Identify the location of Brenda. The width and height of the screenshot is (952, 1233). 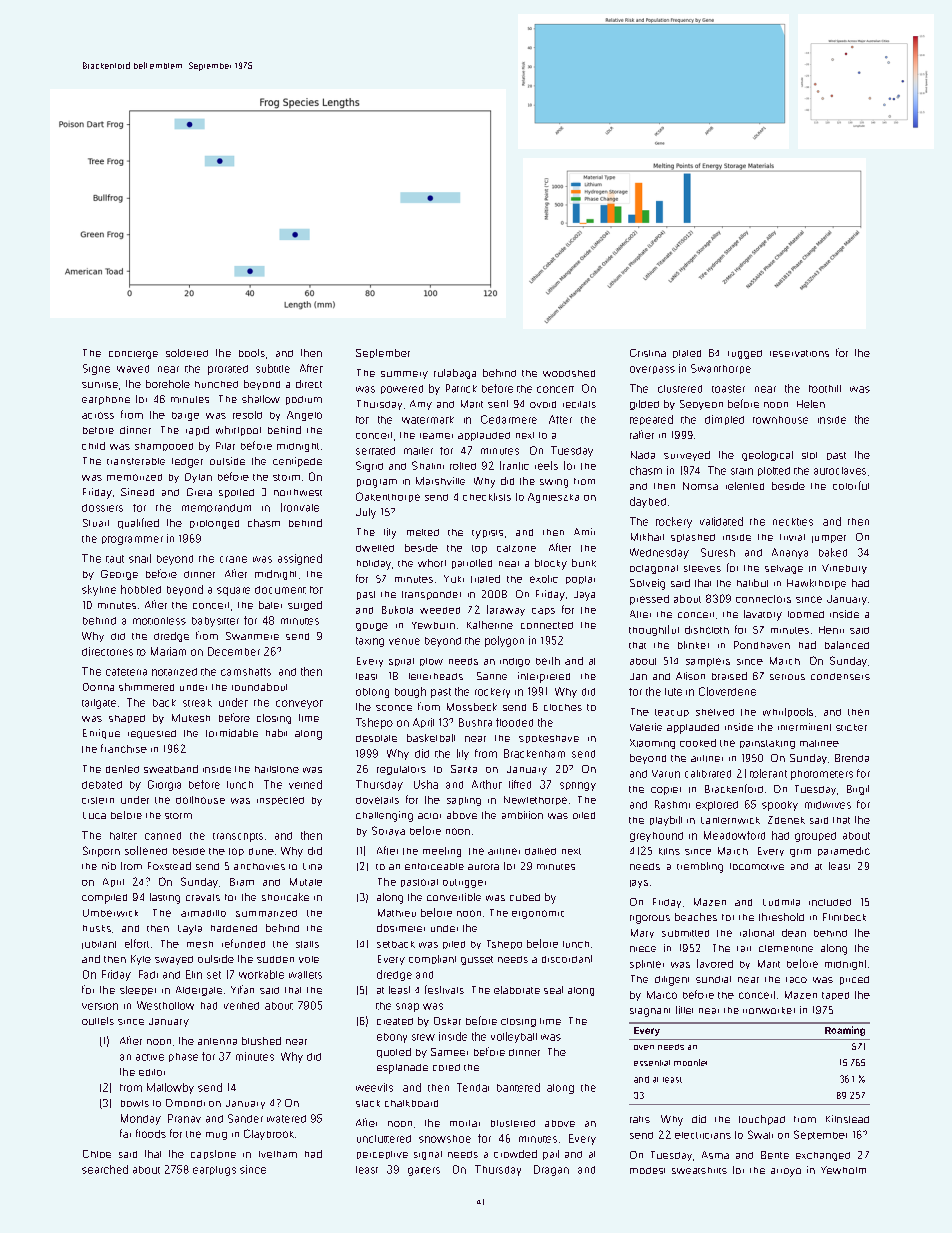
(852, 758).
